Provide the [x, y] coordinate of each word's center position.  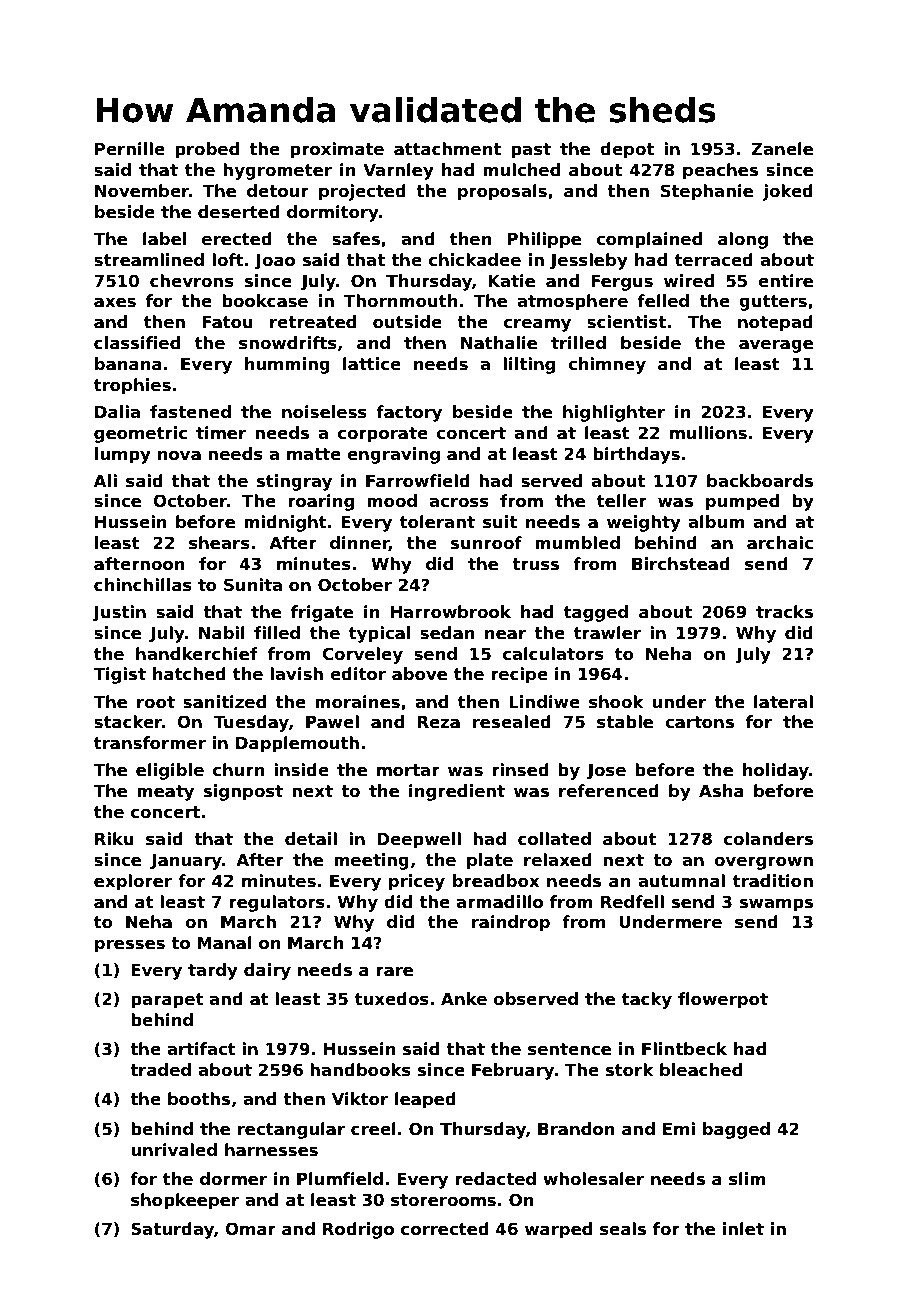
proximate [337, 150]
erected [237, 239]
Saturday [172, 1230]
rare [394, 971]
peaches [720, 171]
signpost [243, 792]
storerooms [443, 1200]
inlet [743, 1229]
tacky [647, 1000]
